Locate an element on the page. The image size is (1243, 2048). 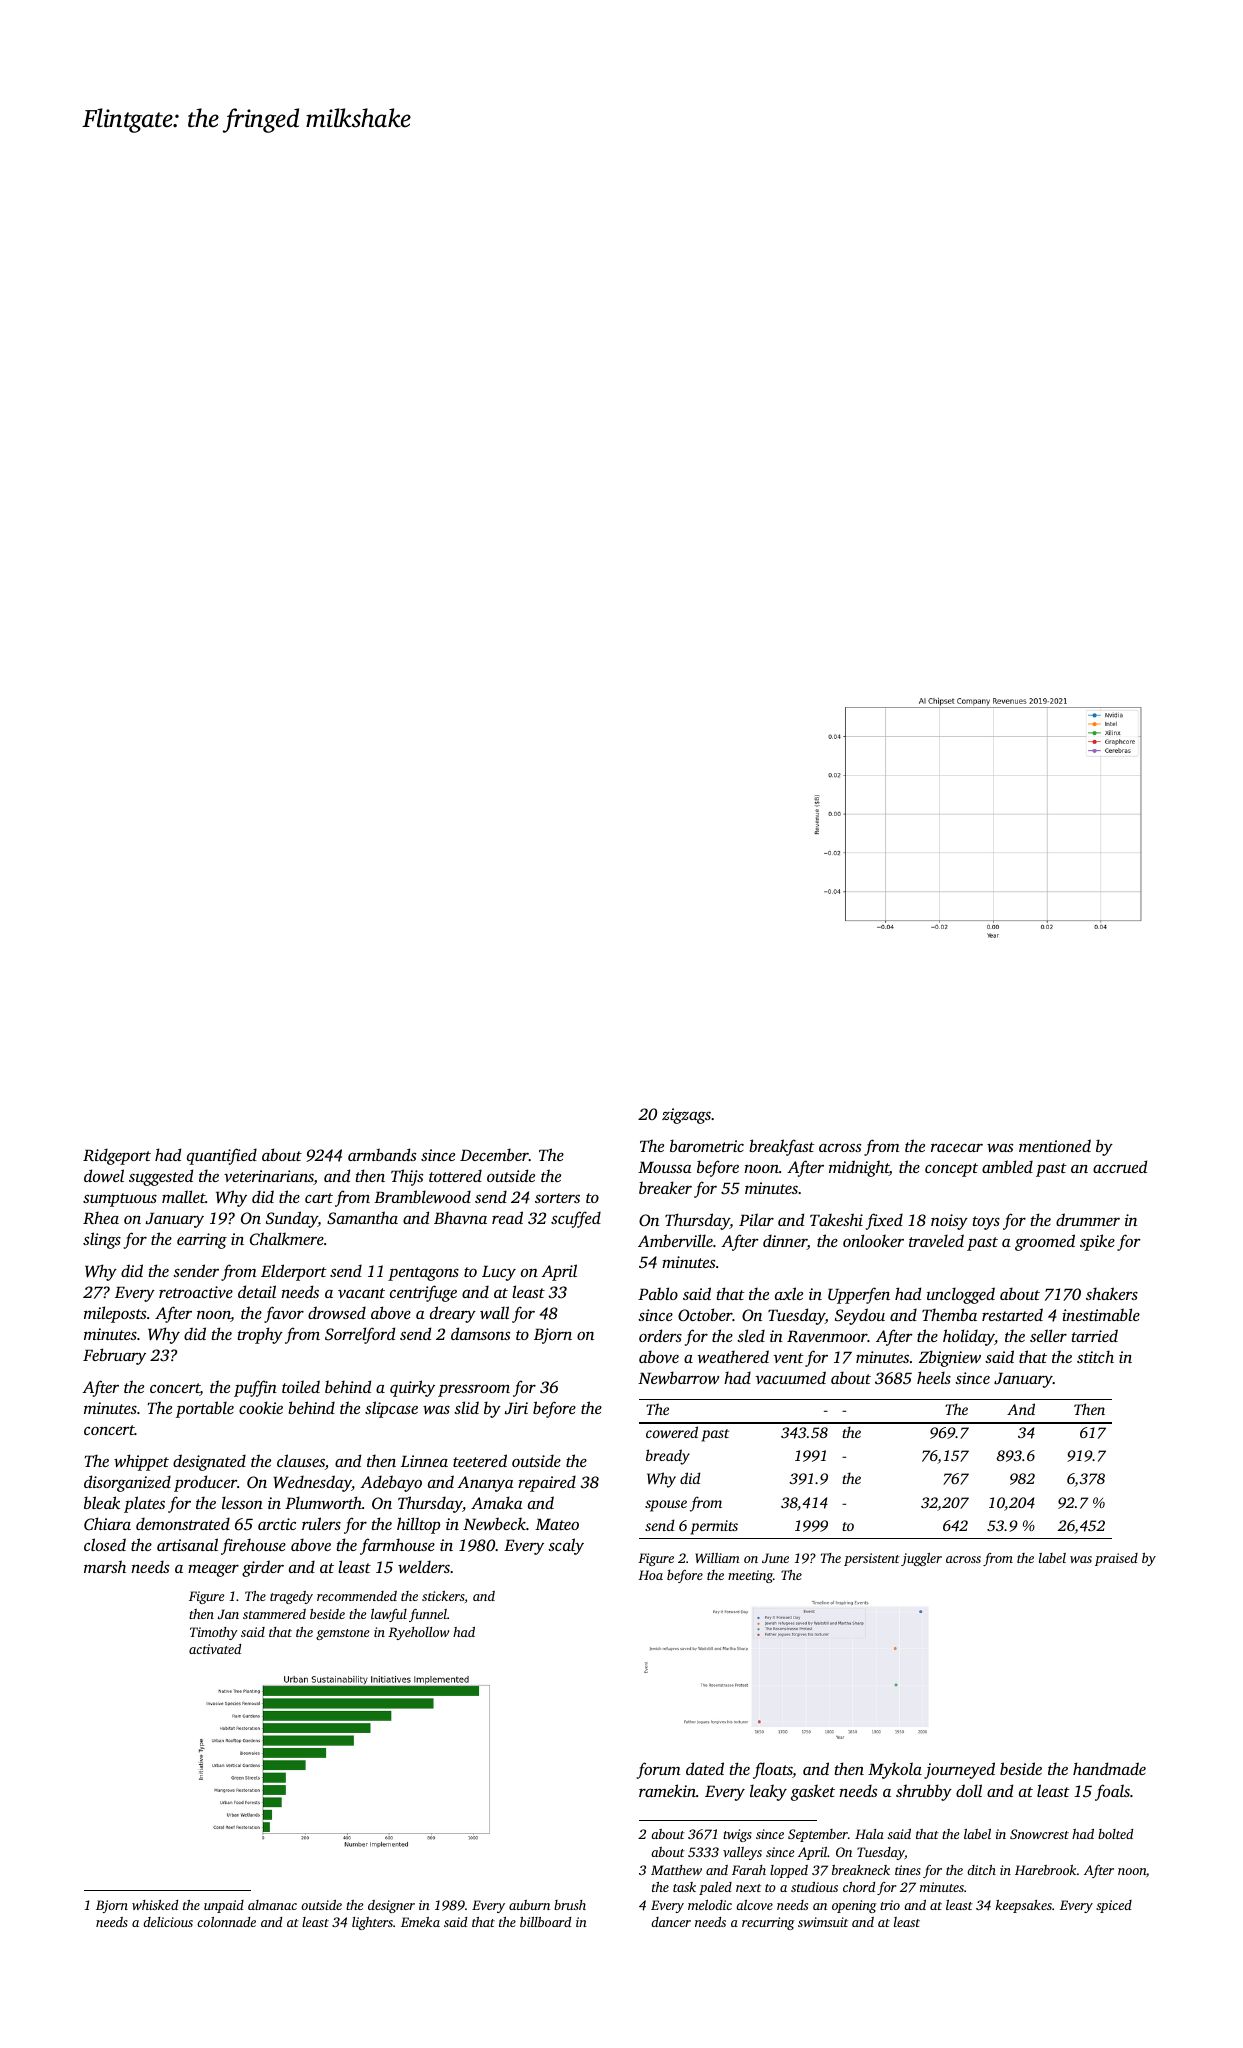
spiced is located at coordinates (1114, 1906).
